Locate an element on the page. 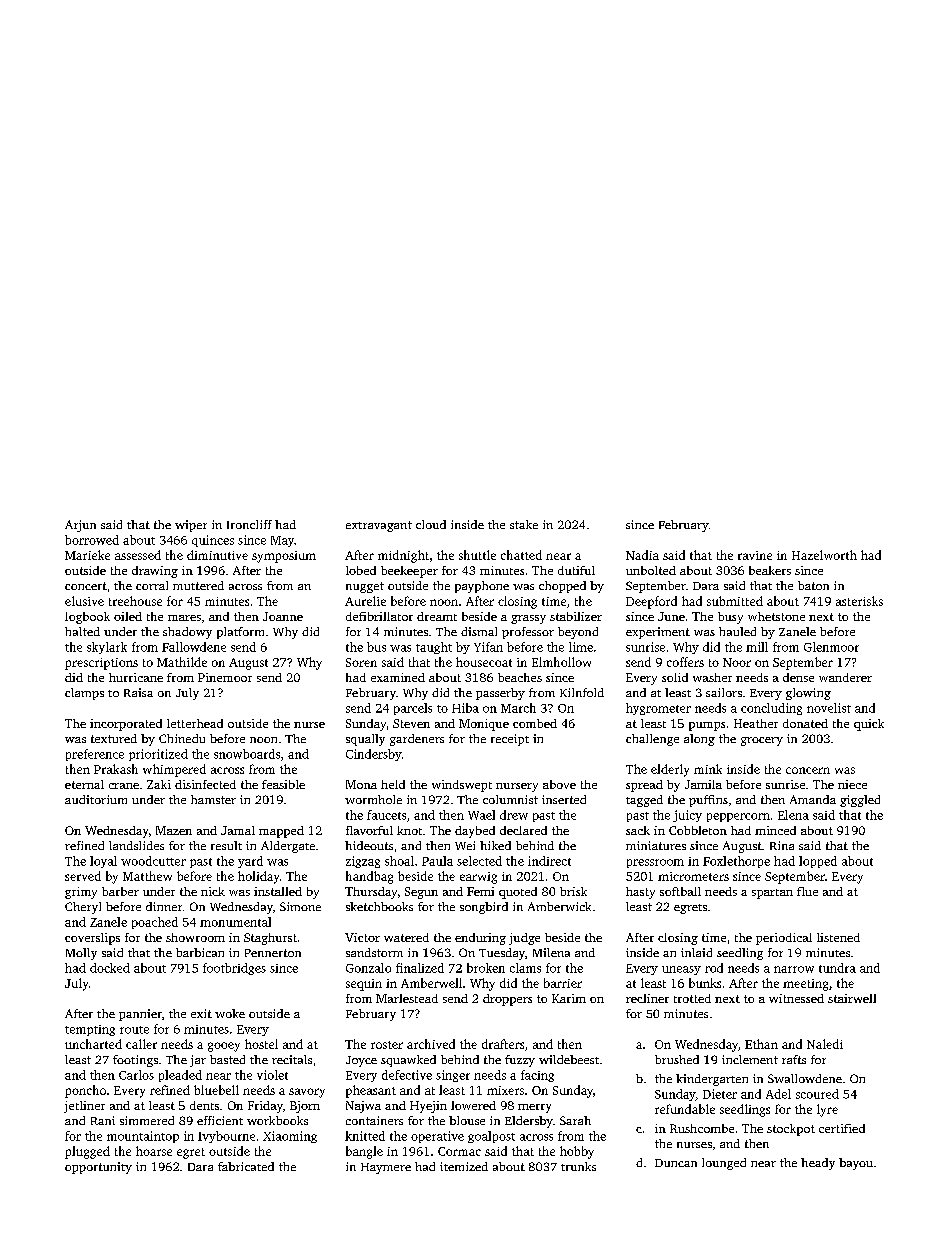  above is located at coordinates (559, 784).
